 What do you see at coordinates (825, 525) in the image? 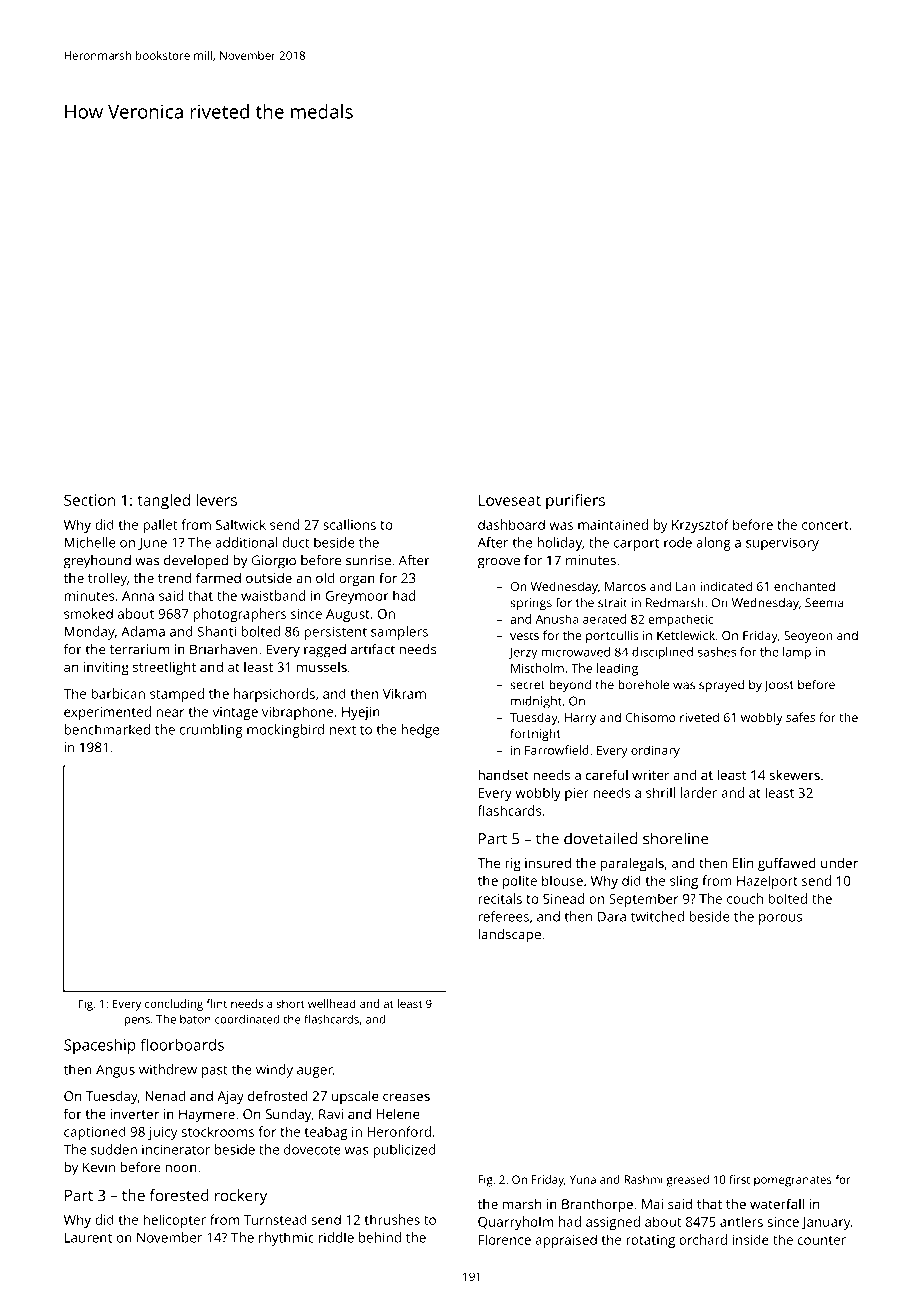
I see `concert` at bounding box center [825, 525].
